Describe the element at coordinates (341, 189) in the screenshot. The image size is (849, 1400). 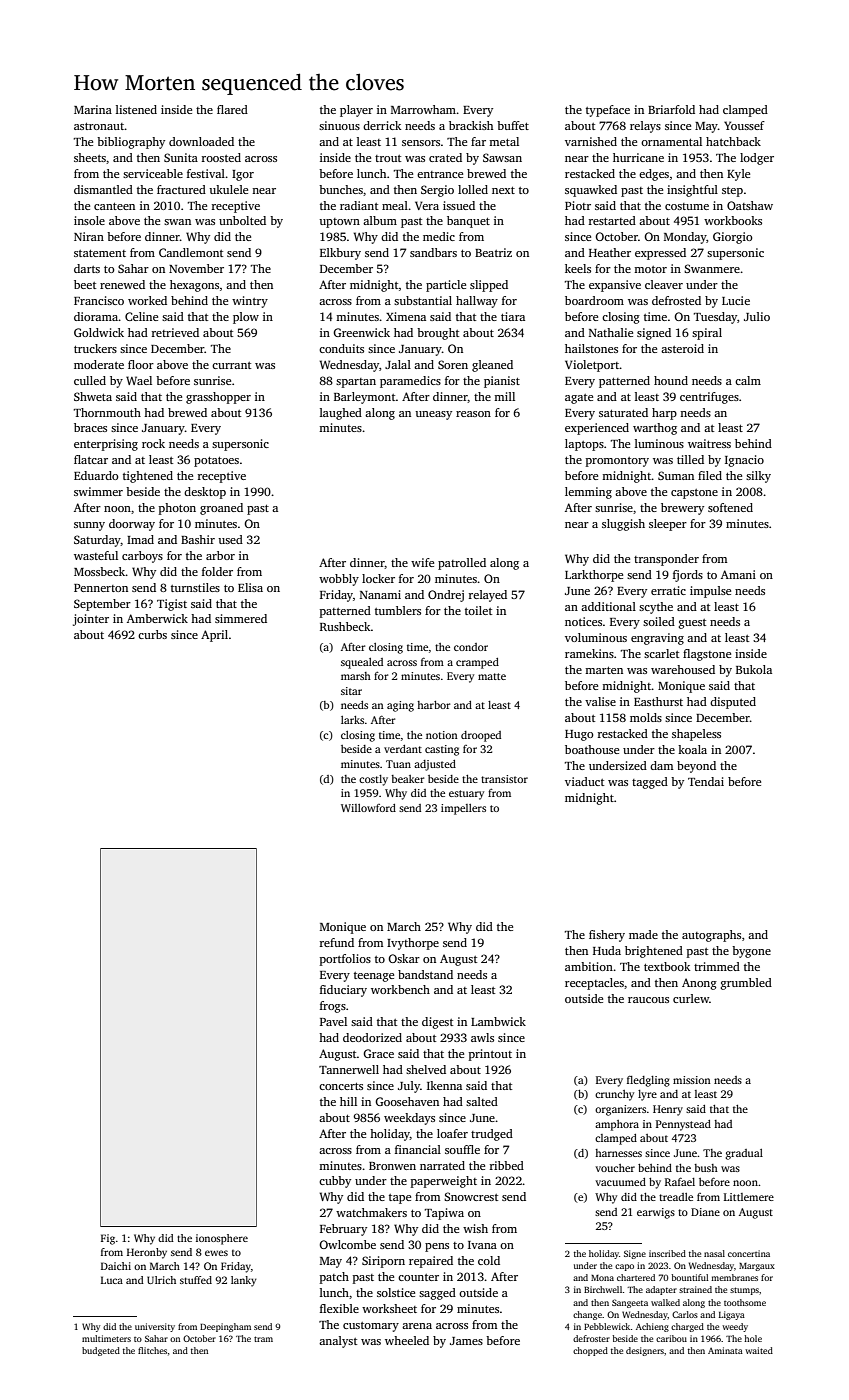
I see `bunches` at that location.
